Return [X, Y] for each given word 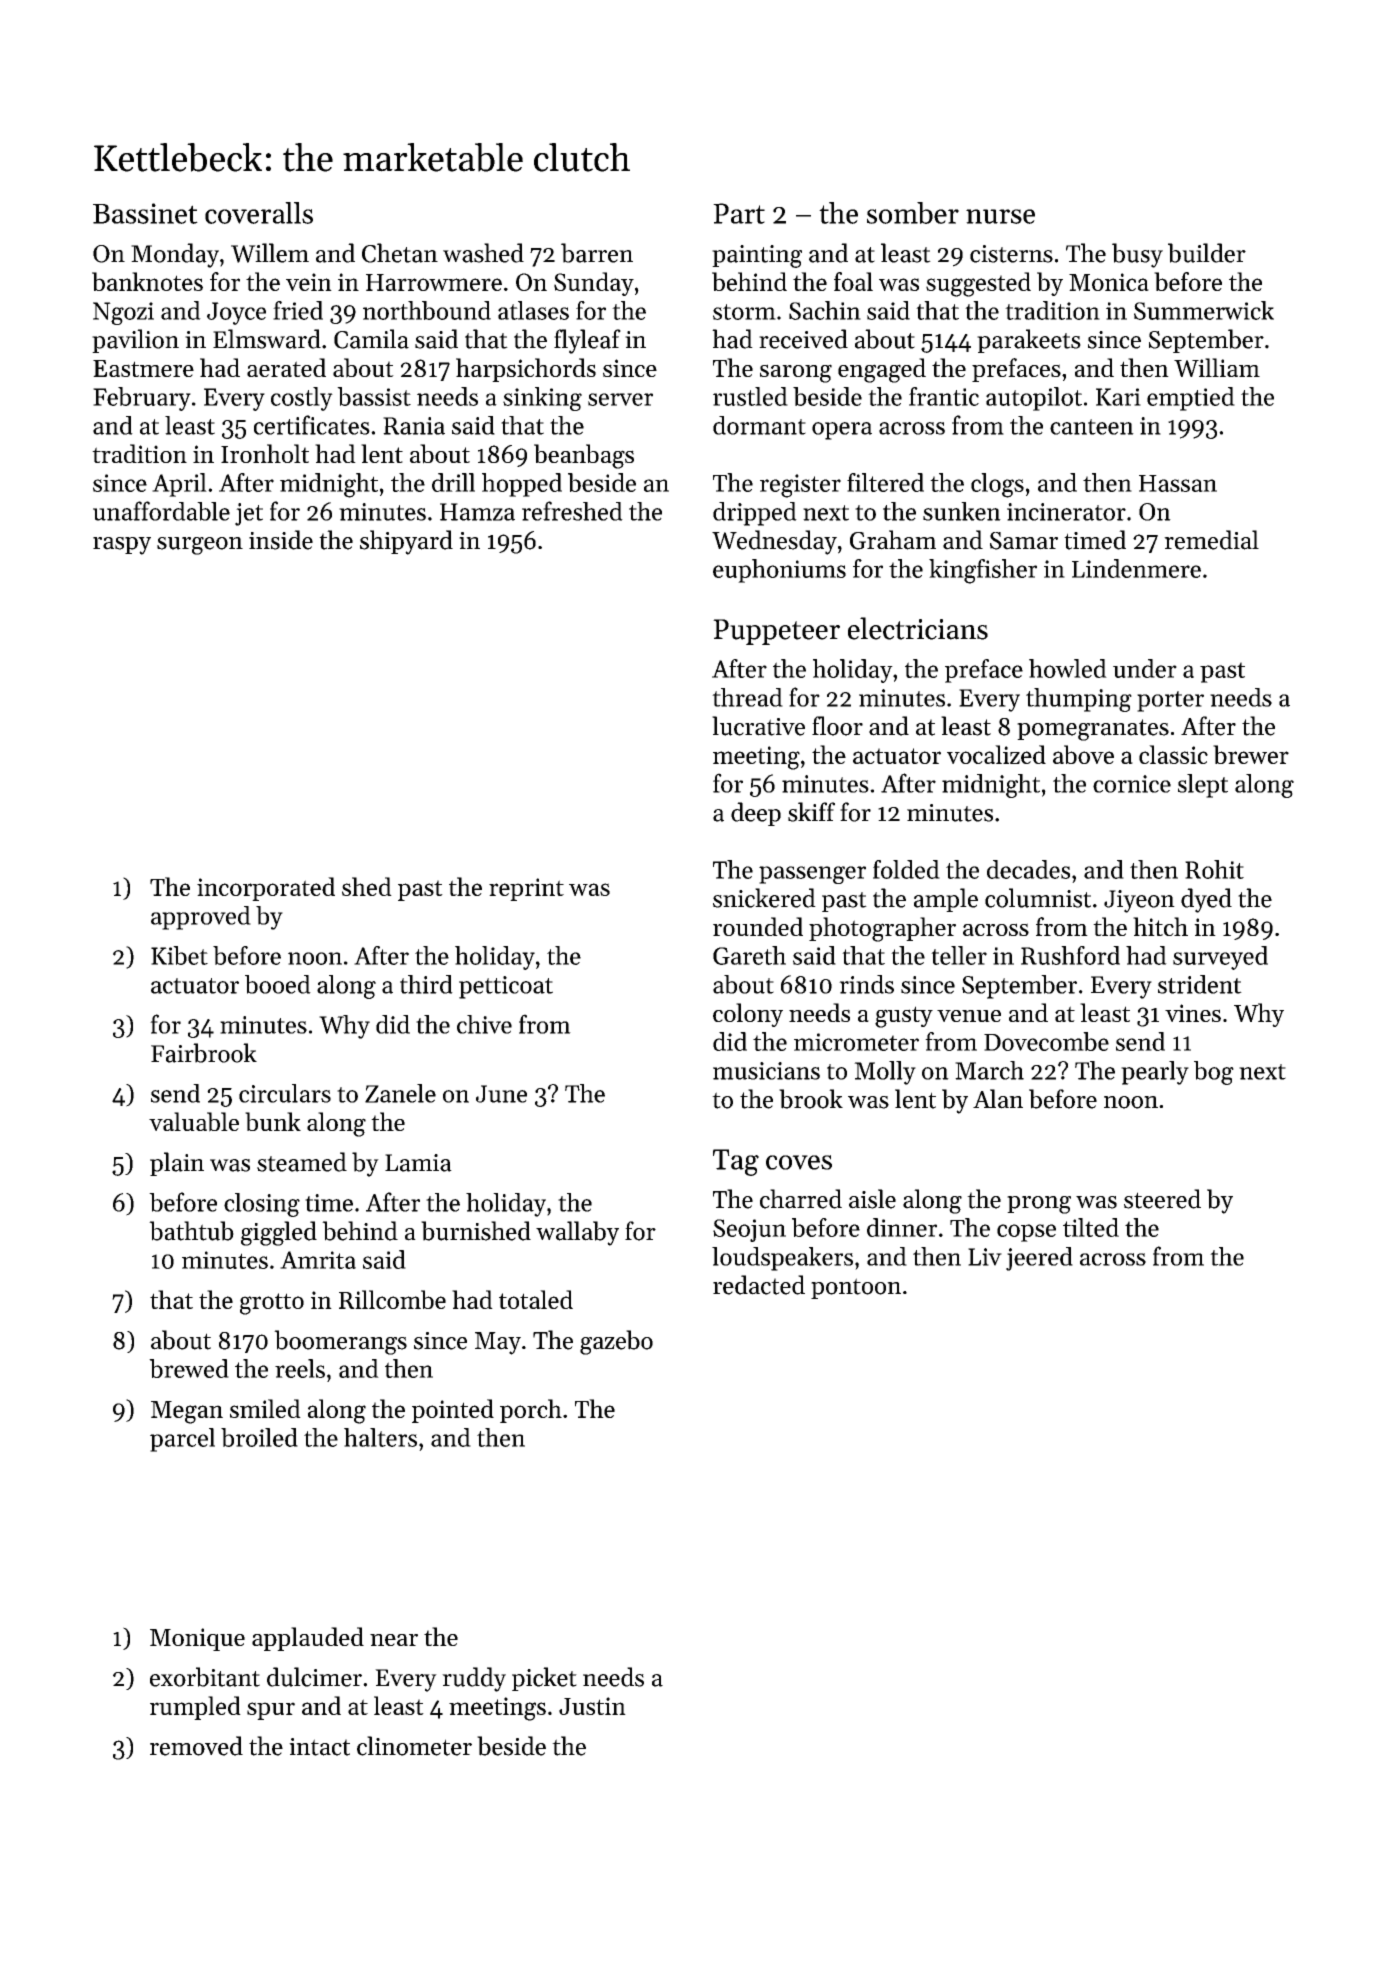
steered [1162, 1199]
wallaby [577, 1233]
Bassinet [145, 213]
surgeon [200, 546]
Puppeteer [776, 632]
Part [739, 213]
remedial [1211, 540]
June [501, 1094]
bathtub [191, 1231]
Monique [197, 1639]
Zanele [400, 1093]
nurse [1000, 216]
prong [1039, 1205]
